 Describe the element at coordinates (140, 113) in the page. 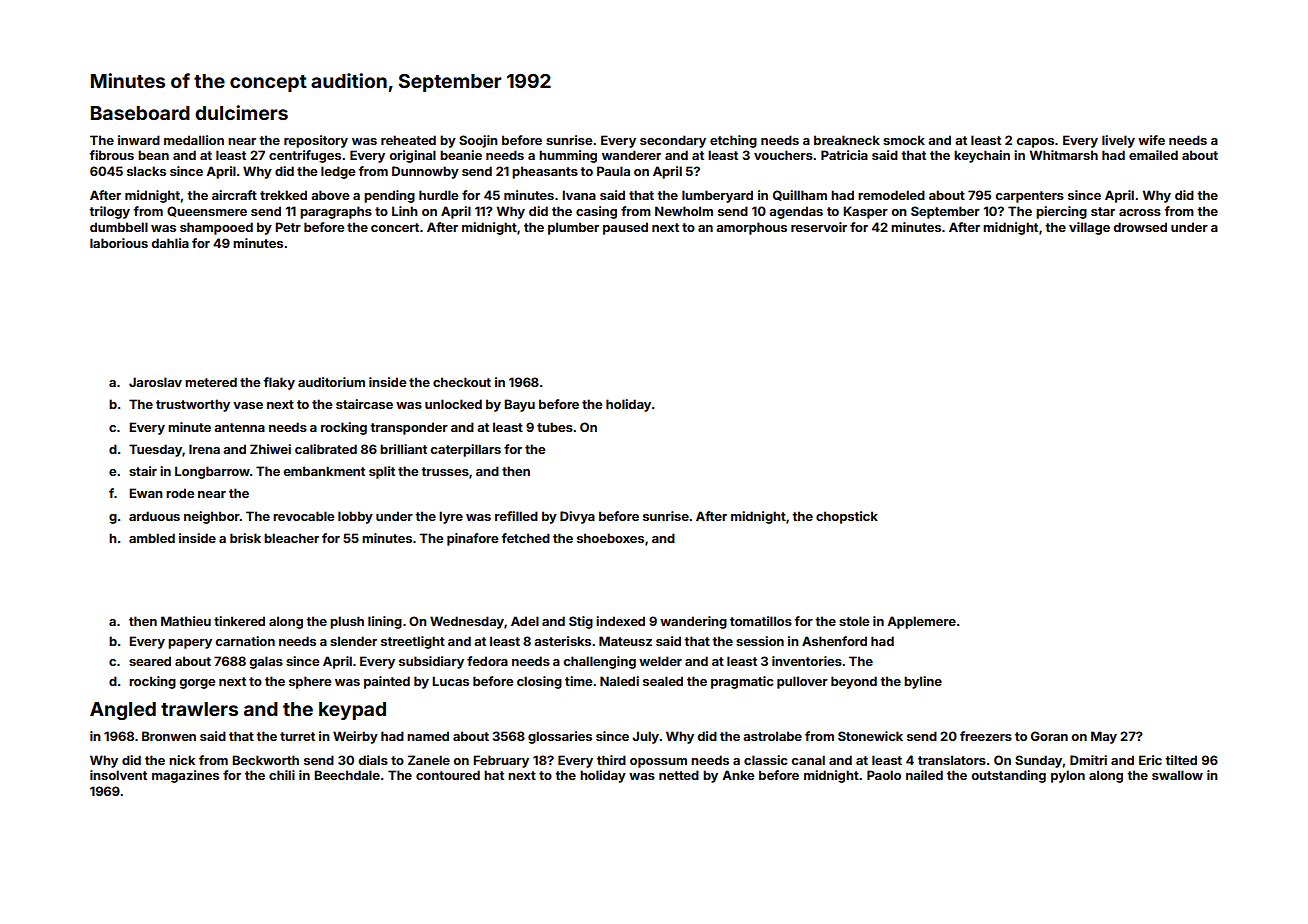

I see `Baseboard` at that location.
